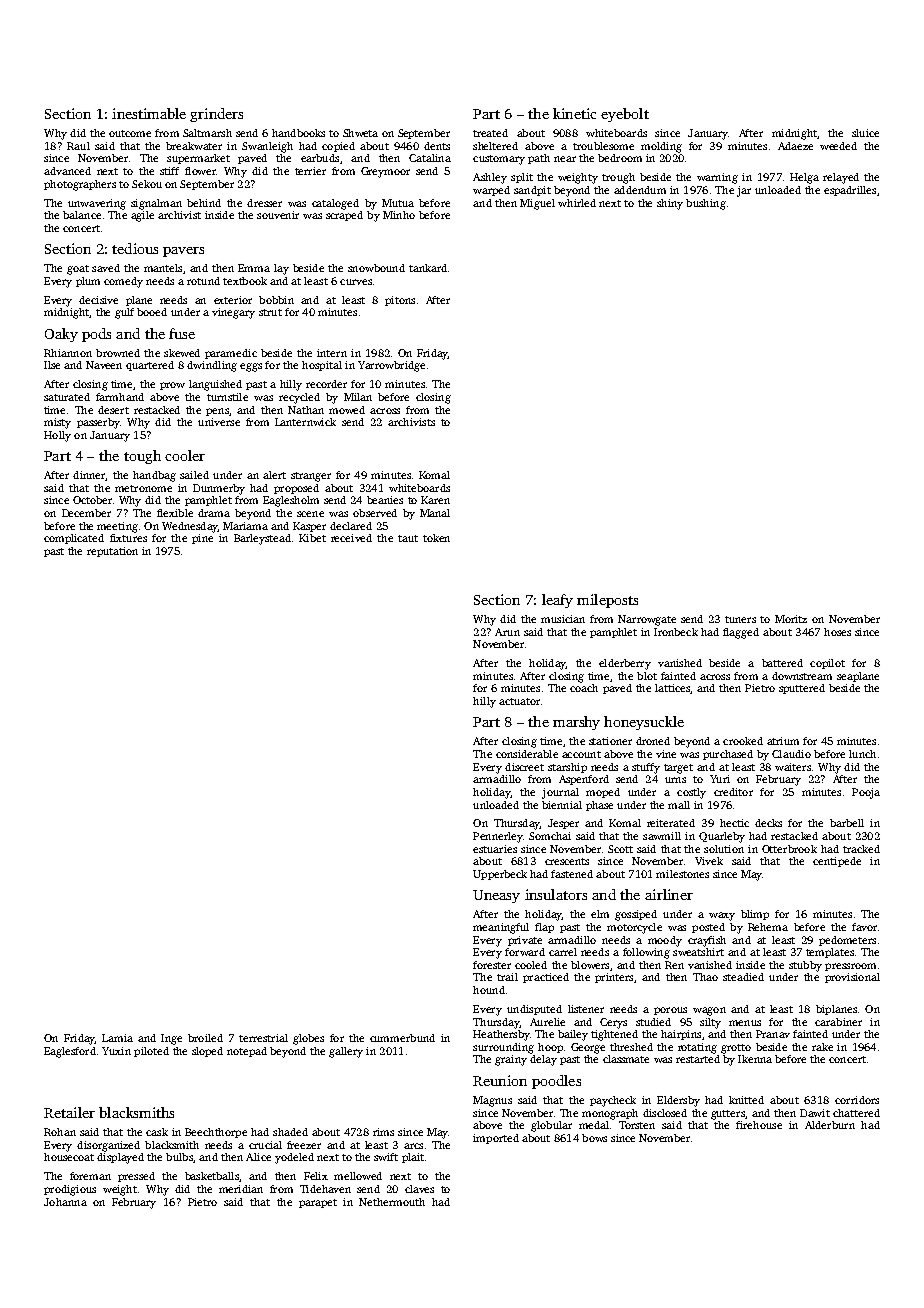 The image size is (924, 1308). Describe the element at coordinates (722, 837) in the screenshot. I see `Quarleby` at that location.
